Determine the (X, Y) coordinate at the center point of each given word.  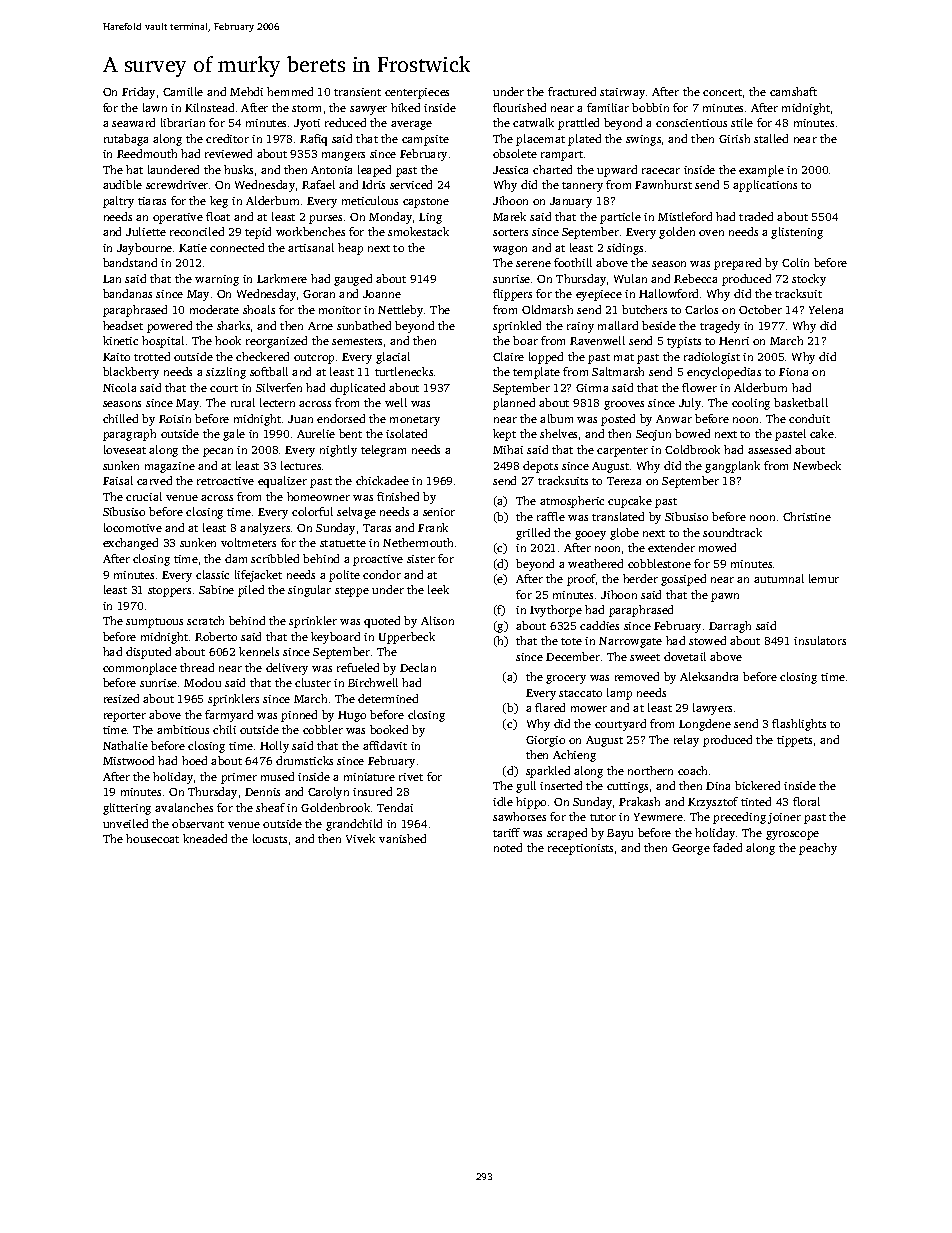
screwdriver (177, 184)
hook (228, 340)
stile (742, 122)
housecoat (152, 838)
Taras (377, 528)
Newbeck (817, 465)
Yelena (826, 309)
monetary (415, 421)
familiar (608, 107)
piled (251, 591)
